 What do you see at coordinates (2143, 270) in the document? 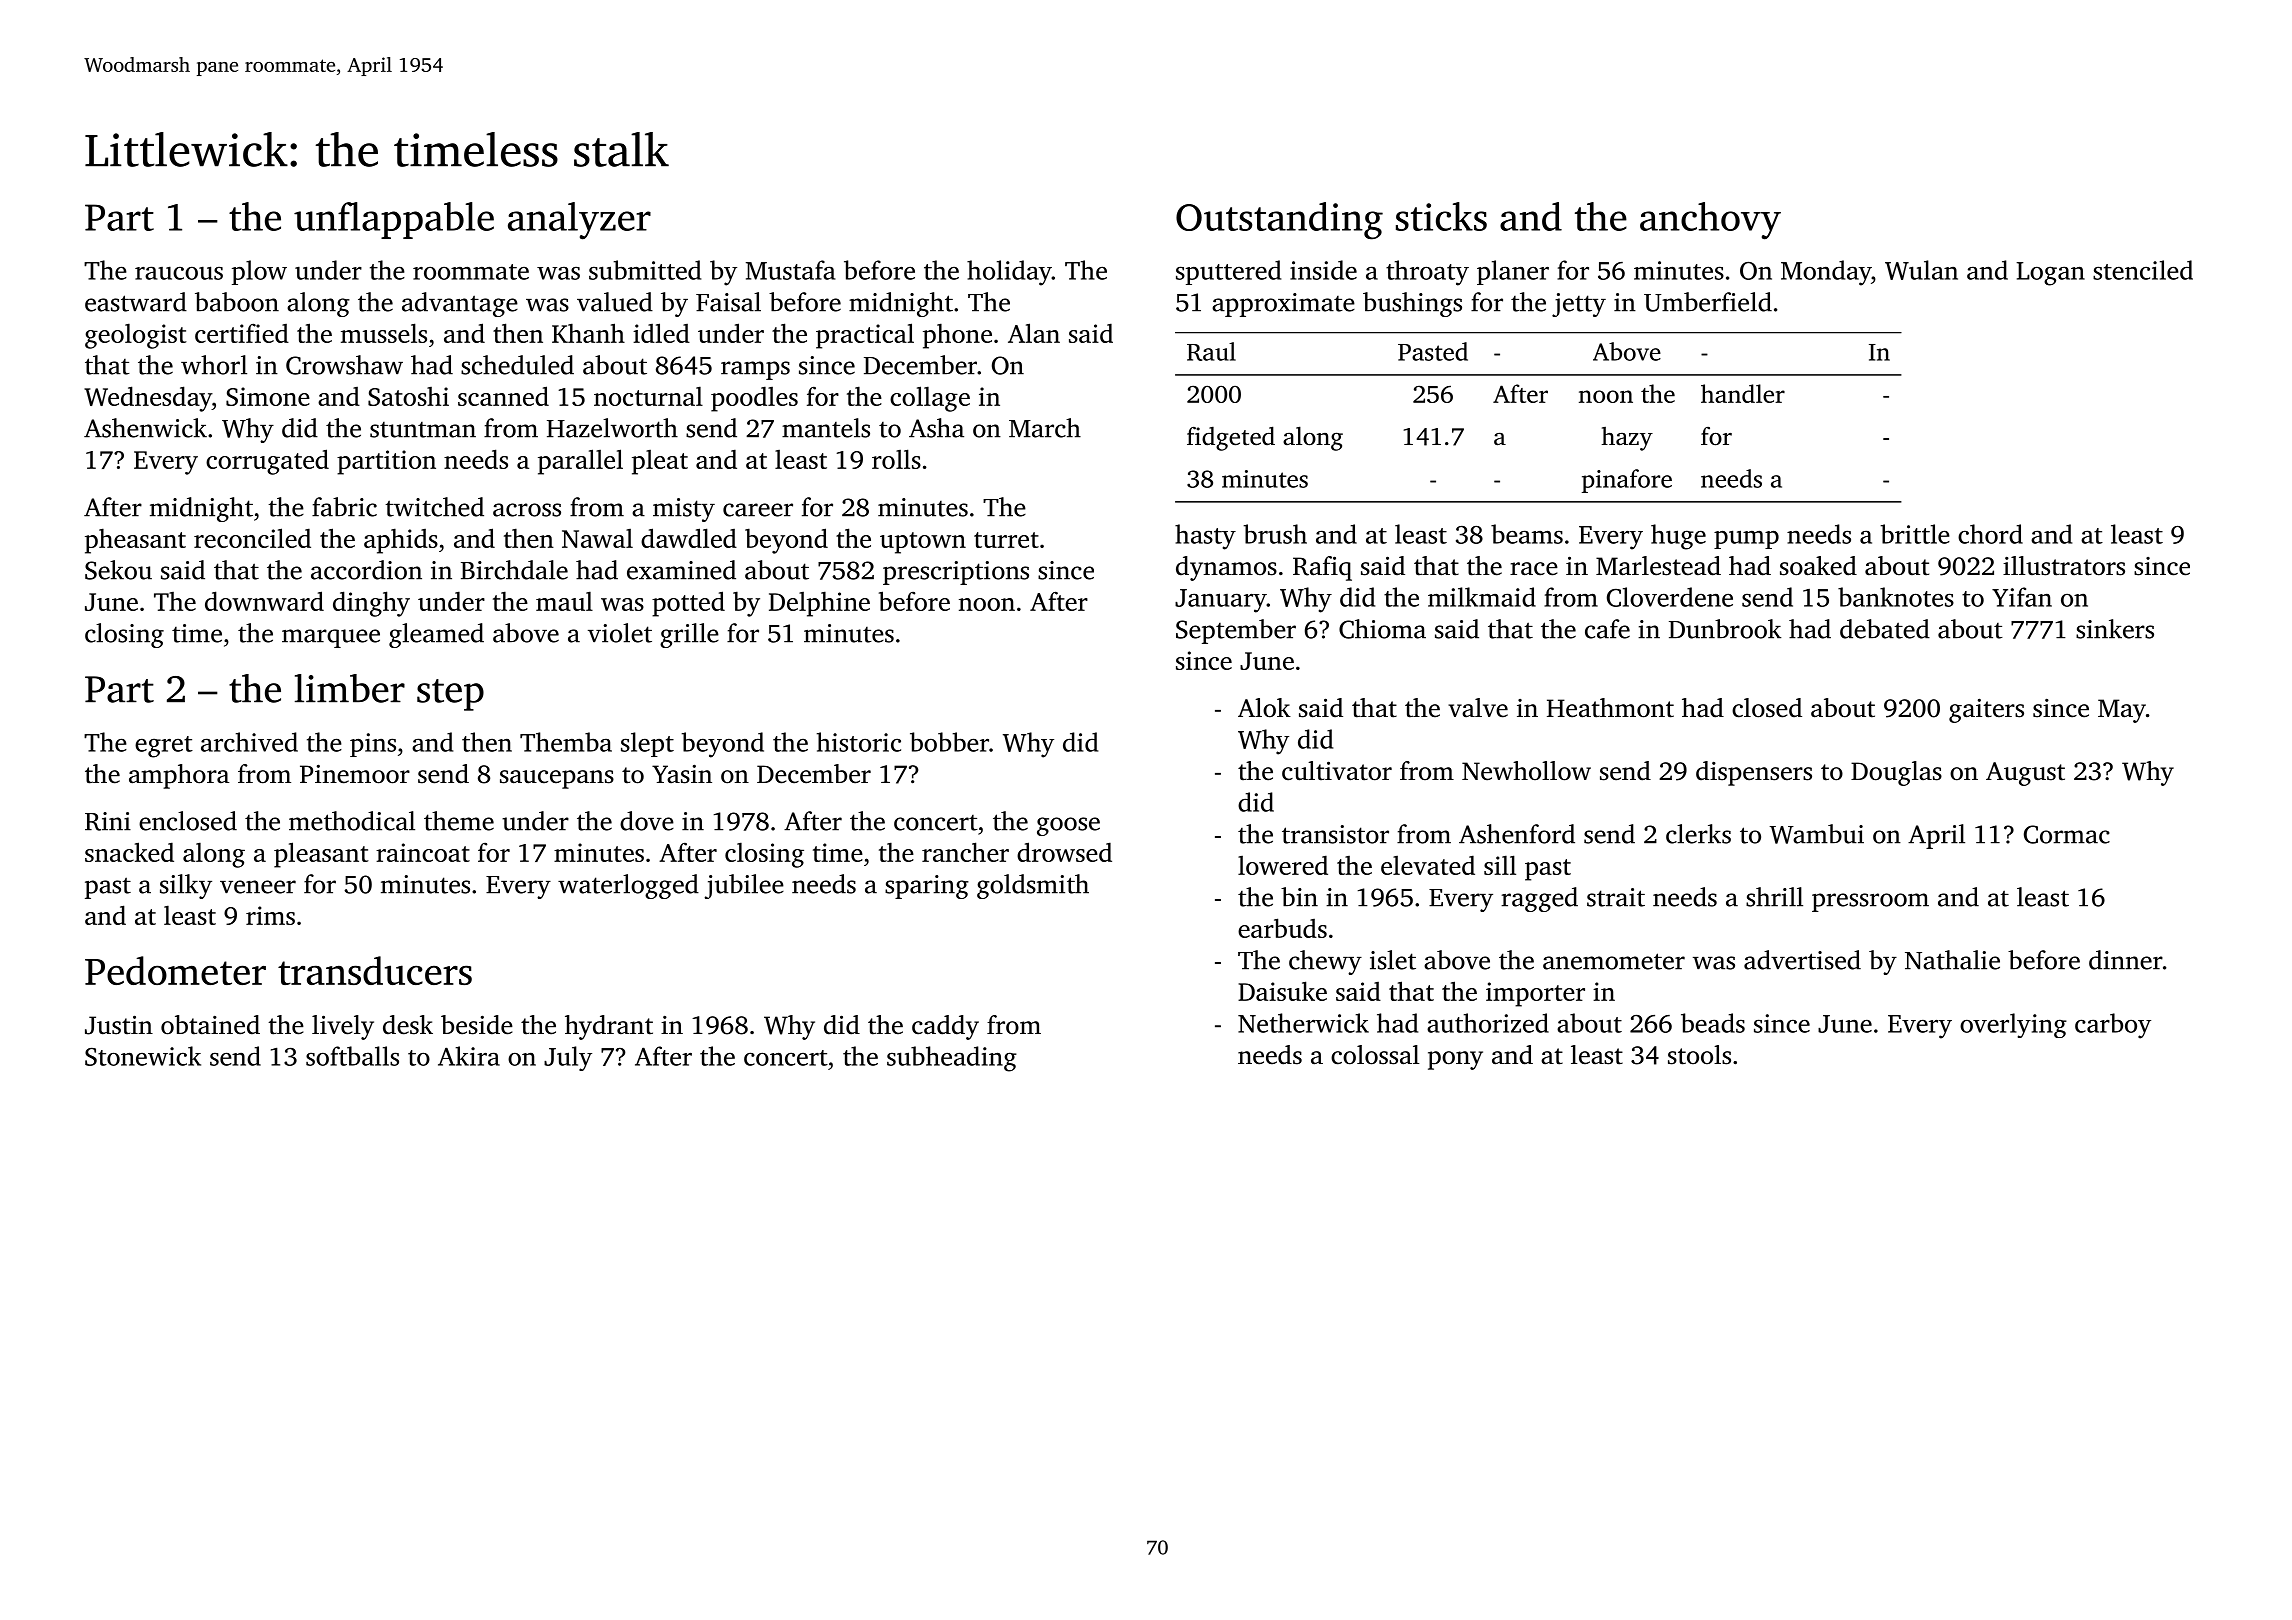
I see `stenciled` at bounding box center [2143, 270].
